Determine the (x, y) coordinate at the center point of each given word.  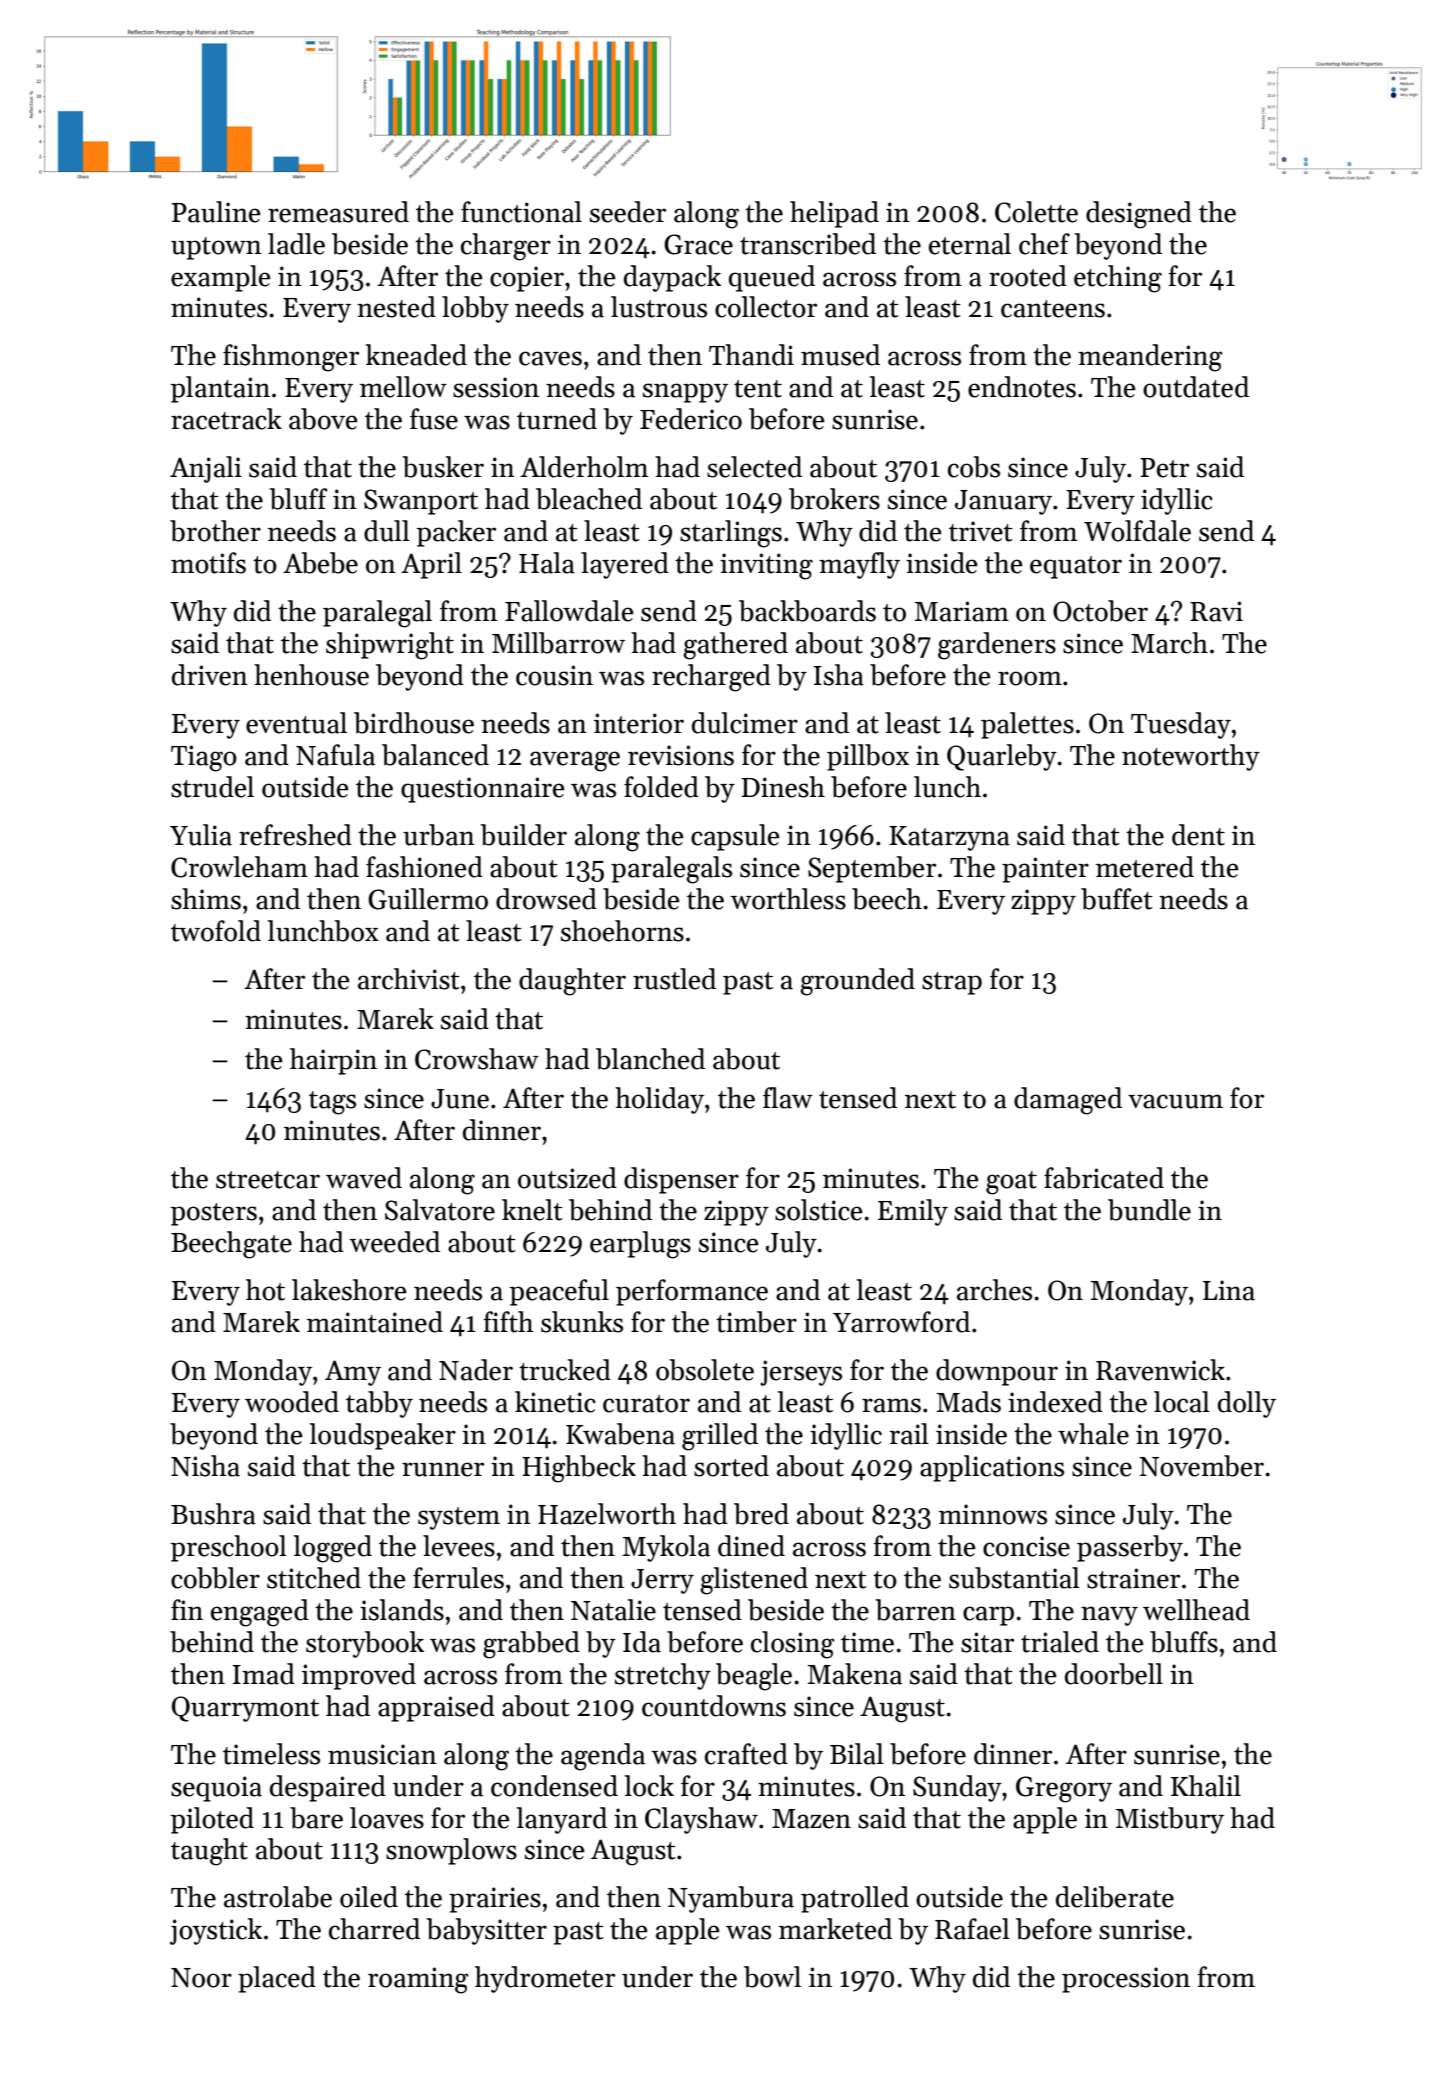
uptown (216, 248)
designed (1139, 215)
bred (761, 1514)
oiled (369, 1897)
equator (1076, 567)
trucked (565, 1370)
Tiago (204, 758)
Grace (698, 244)
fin (187, 1609)
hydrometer (545, 1979)
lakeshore (349, 1290)
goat (1011, 1183)
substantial (1014, 1578)
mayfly (859, 565)
